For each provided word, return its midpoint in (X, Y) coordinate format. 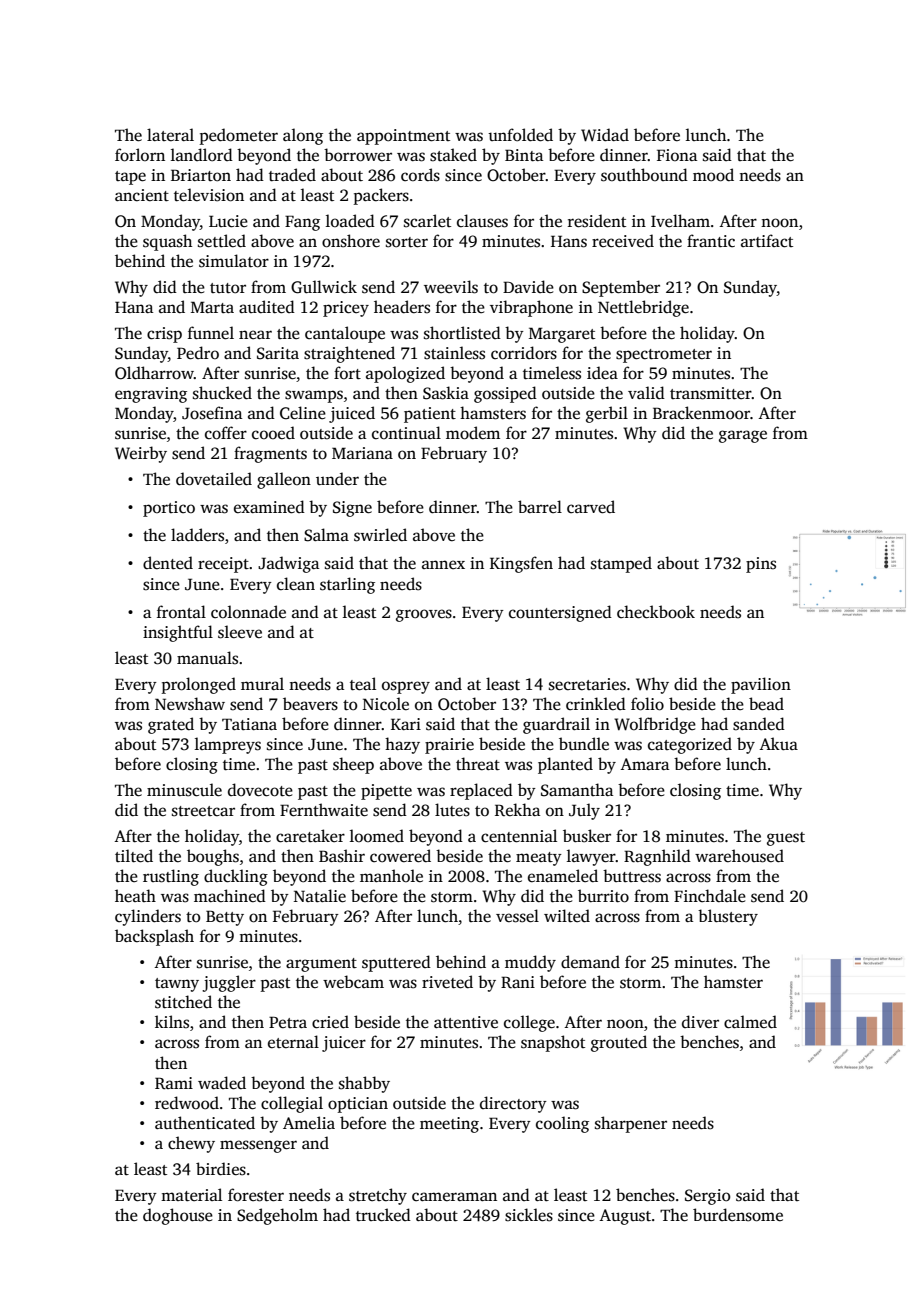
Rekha (517, 809)
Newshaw (190, 704)
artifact (767, 241)
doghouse (178, 1216)
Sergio (707, 1197)
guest (786, 839)
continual (406, 433)
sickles (529, 1215)
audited (267, 307)
